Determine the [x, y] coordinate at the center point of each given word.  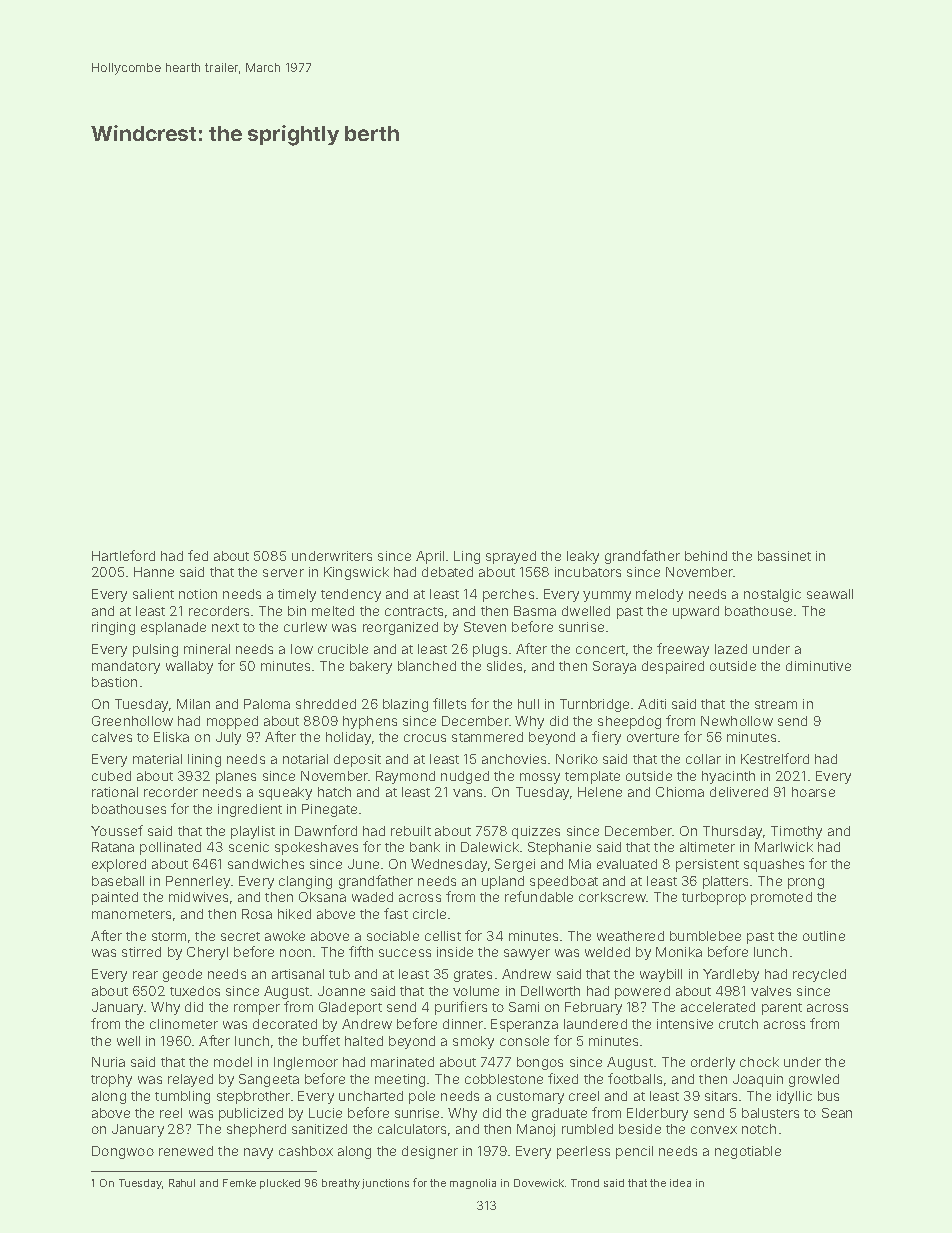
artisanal [298, 974]
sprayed [511, 557]
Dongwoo [123, 1152]
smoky [473, 1042]
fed [198, 555]
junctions [385, 1184]
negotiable [748, 1152]
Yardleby [731, 975]
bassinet [784, 556]
